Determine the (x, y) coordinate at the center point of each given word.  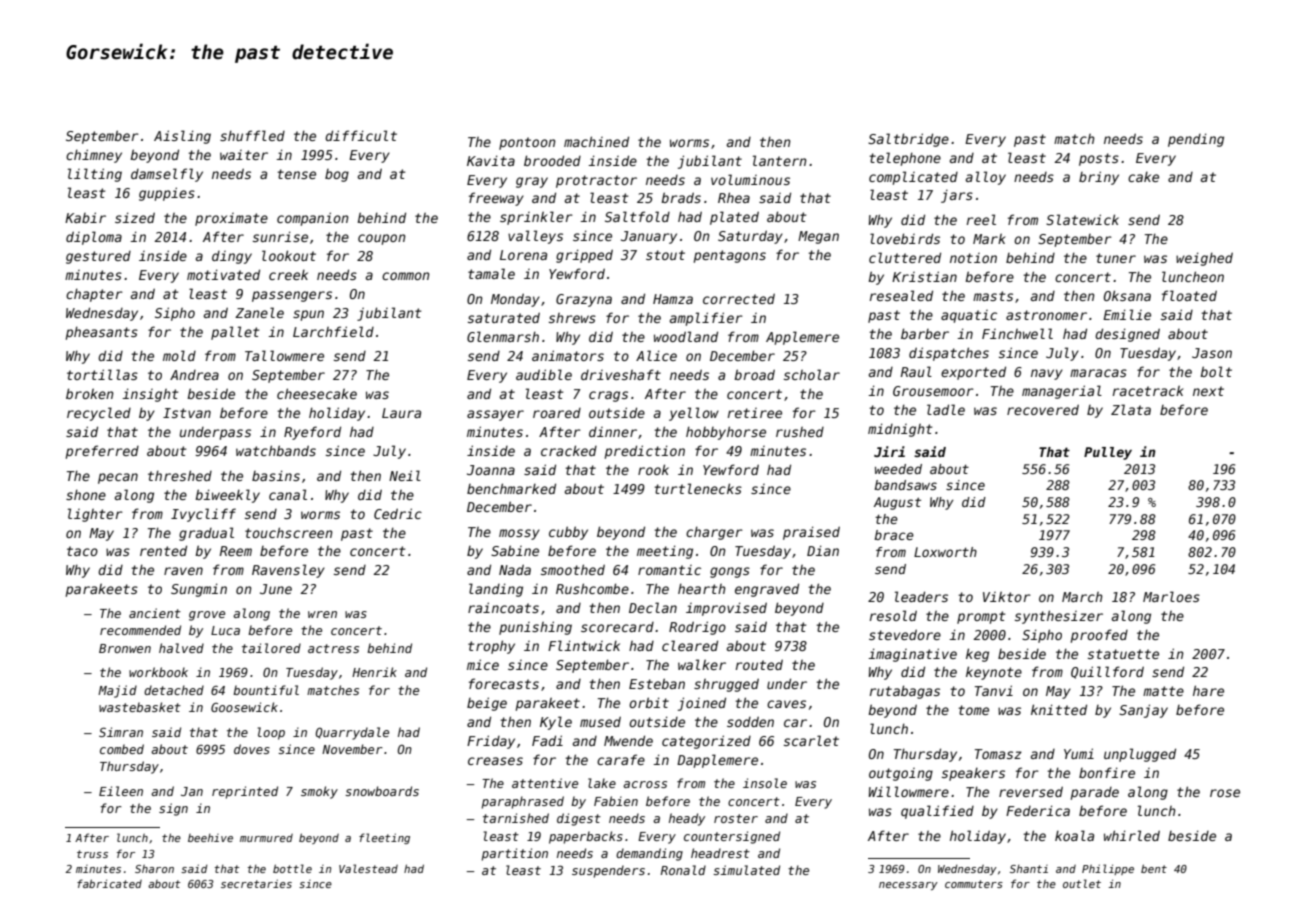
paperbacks (586, 837)
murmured (266, 838)
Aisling (182, 137)
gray (532, 182)
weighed (1204, 259)
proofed (1099, 636)
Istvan (187, 413)
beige (487, 704)
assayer (495, 415)
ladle (946, 409)
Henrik (374, 672)
